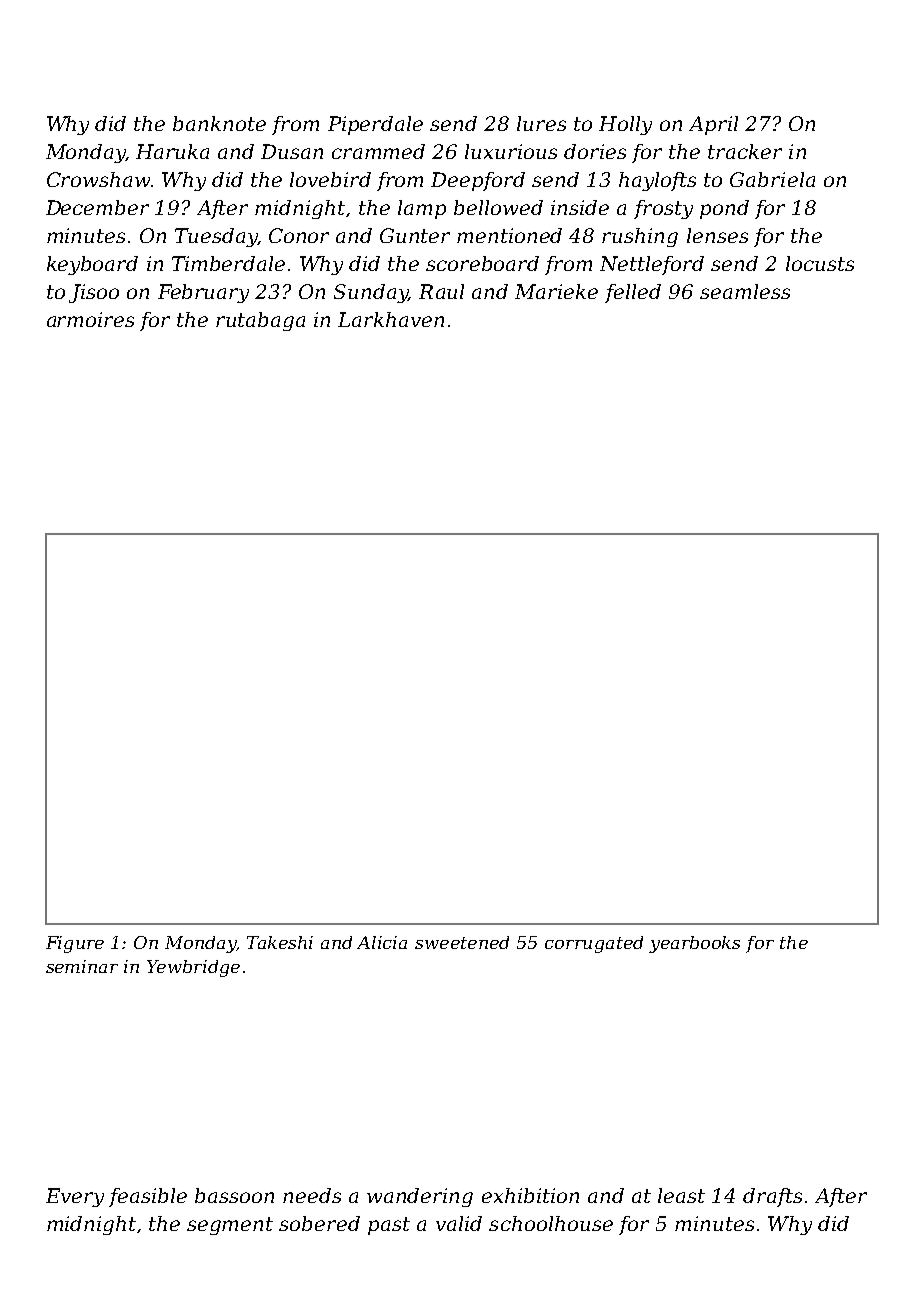 This screenshot has width=924, height=1314. What do you see at coordinates (625, 125) in the screenshot?
I see `Holly` at bounding box center [625, 125].
